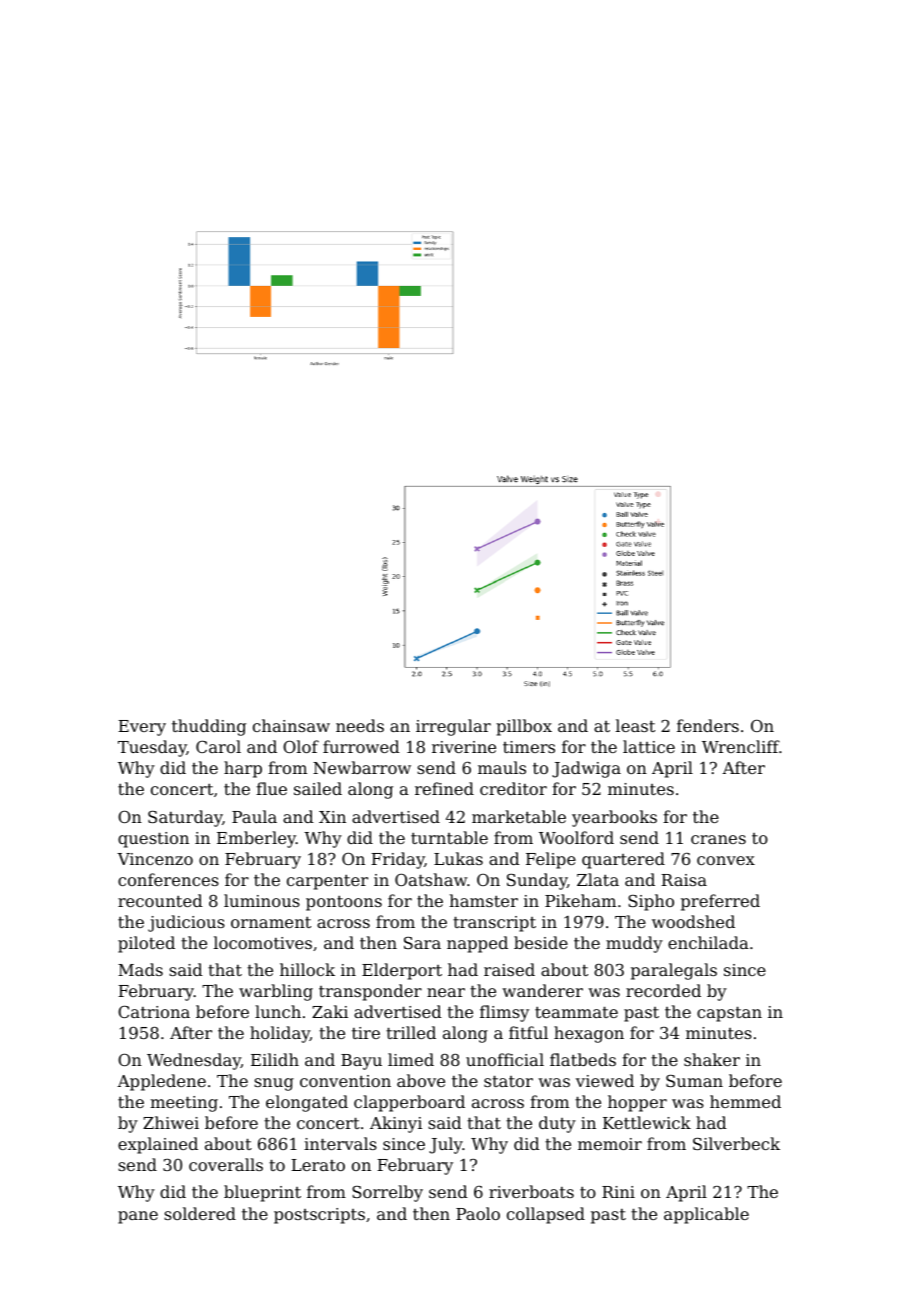 This screenshot has width=908, height=1316. Describe the element at coordinates (531, 1191) in the screenshot. I see `riverboats` at that location.
